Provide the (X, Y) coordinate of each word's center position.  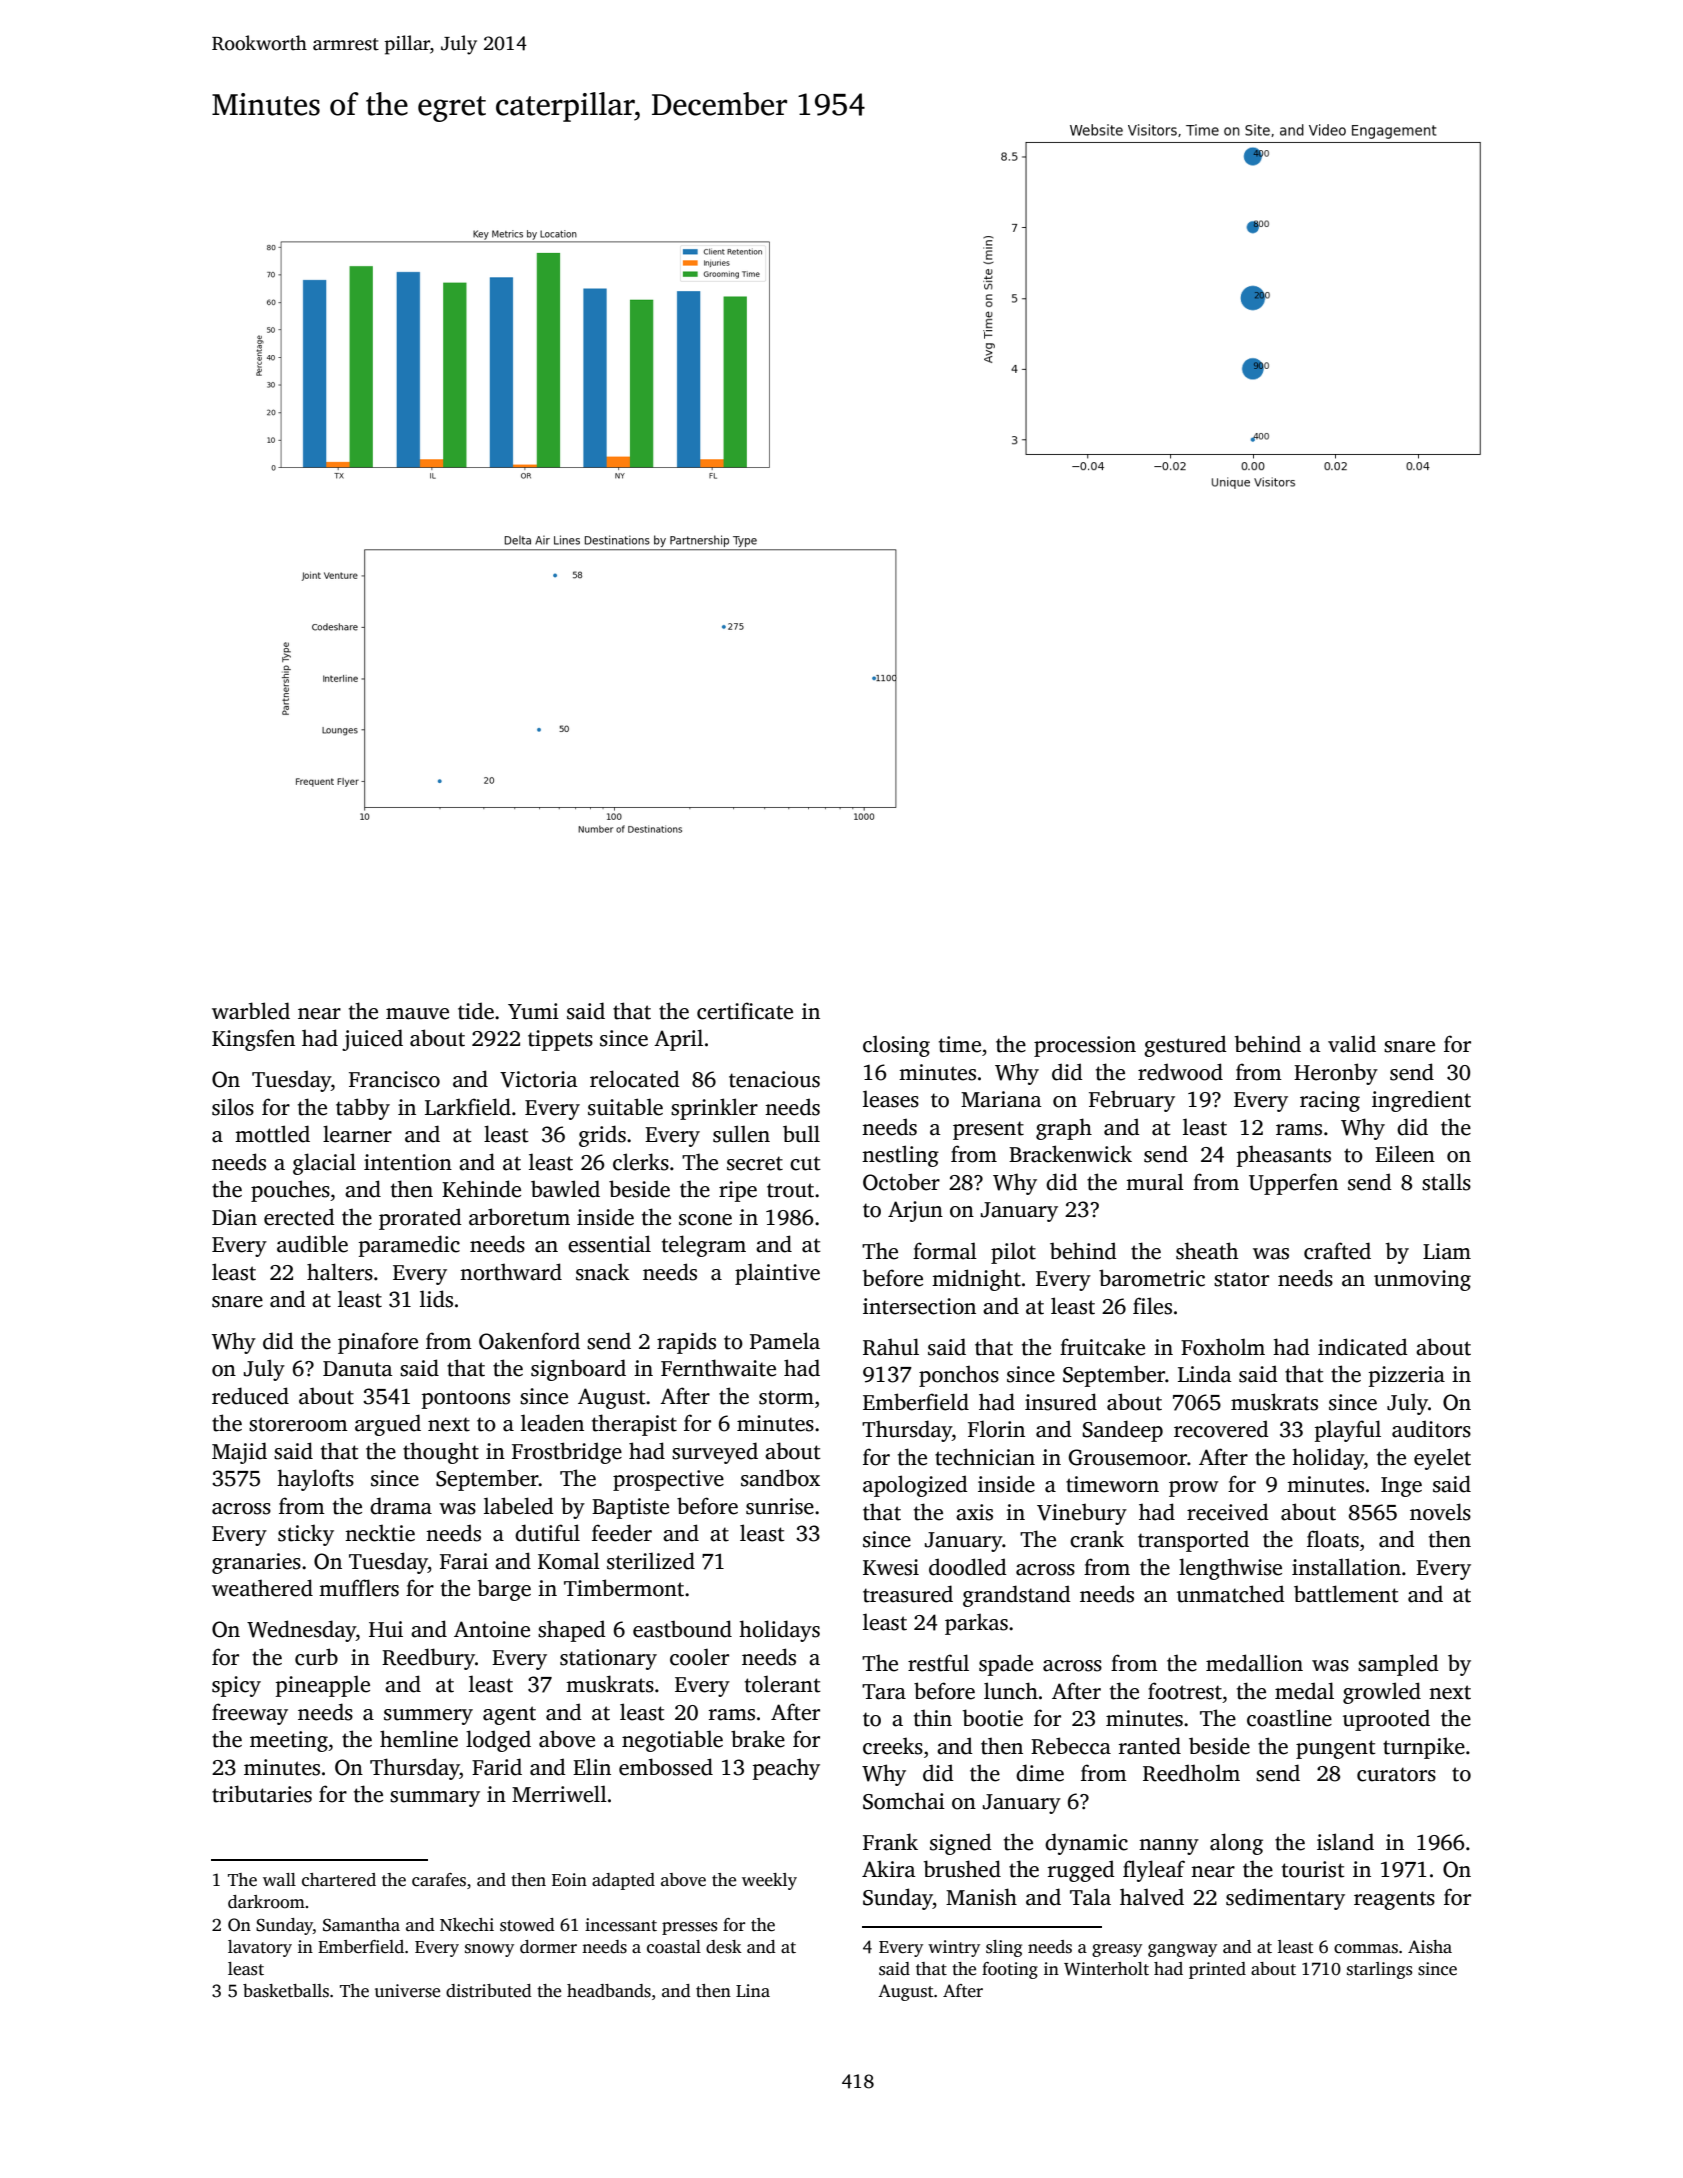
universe (407, 1991)
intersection (919, 1306)
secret (755, 1163)
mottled (272, 1134)
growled (1382, 1693)
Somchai (904, 1801)
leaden (552, 1423)
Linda (1205, 1374)
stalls (1446, 1182)
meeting (289, 1741)
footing (1010, 1970)
